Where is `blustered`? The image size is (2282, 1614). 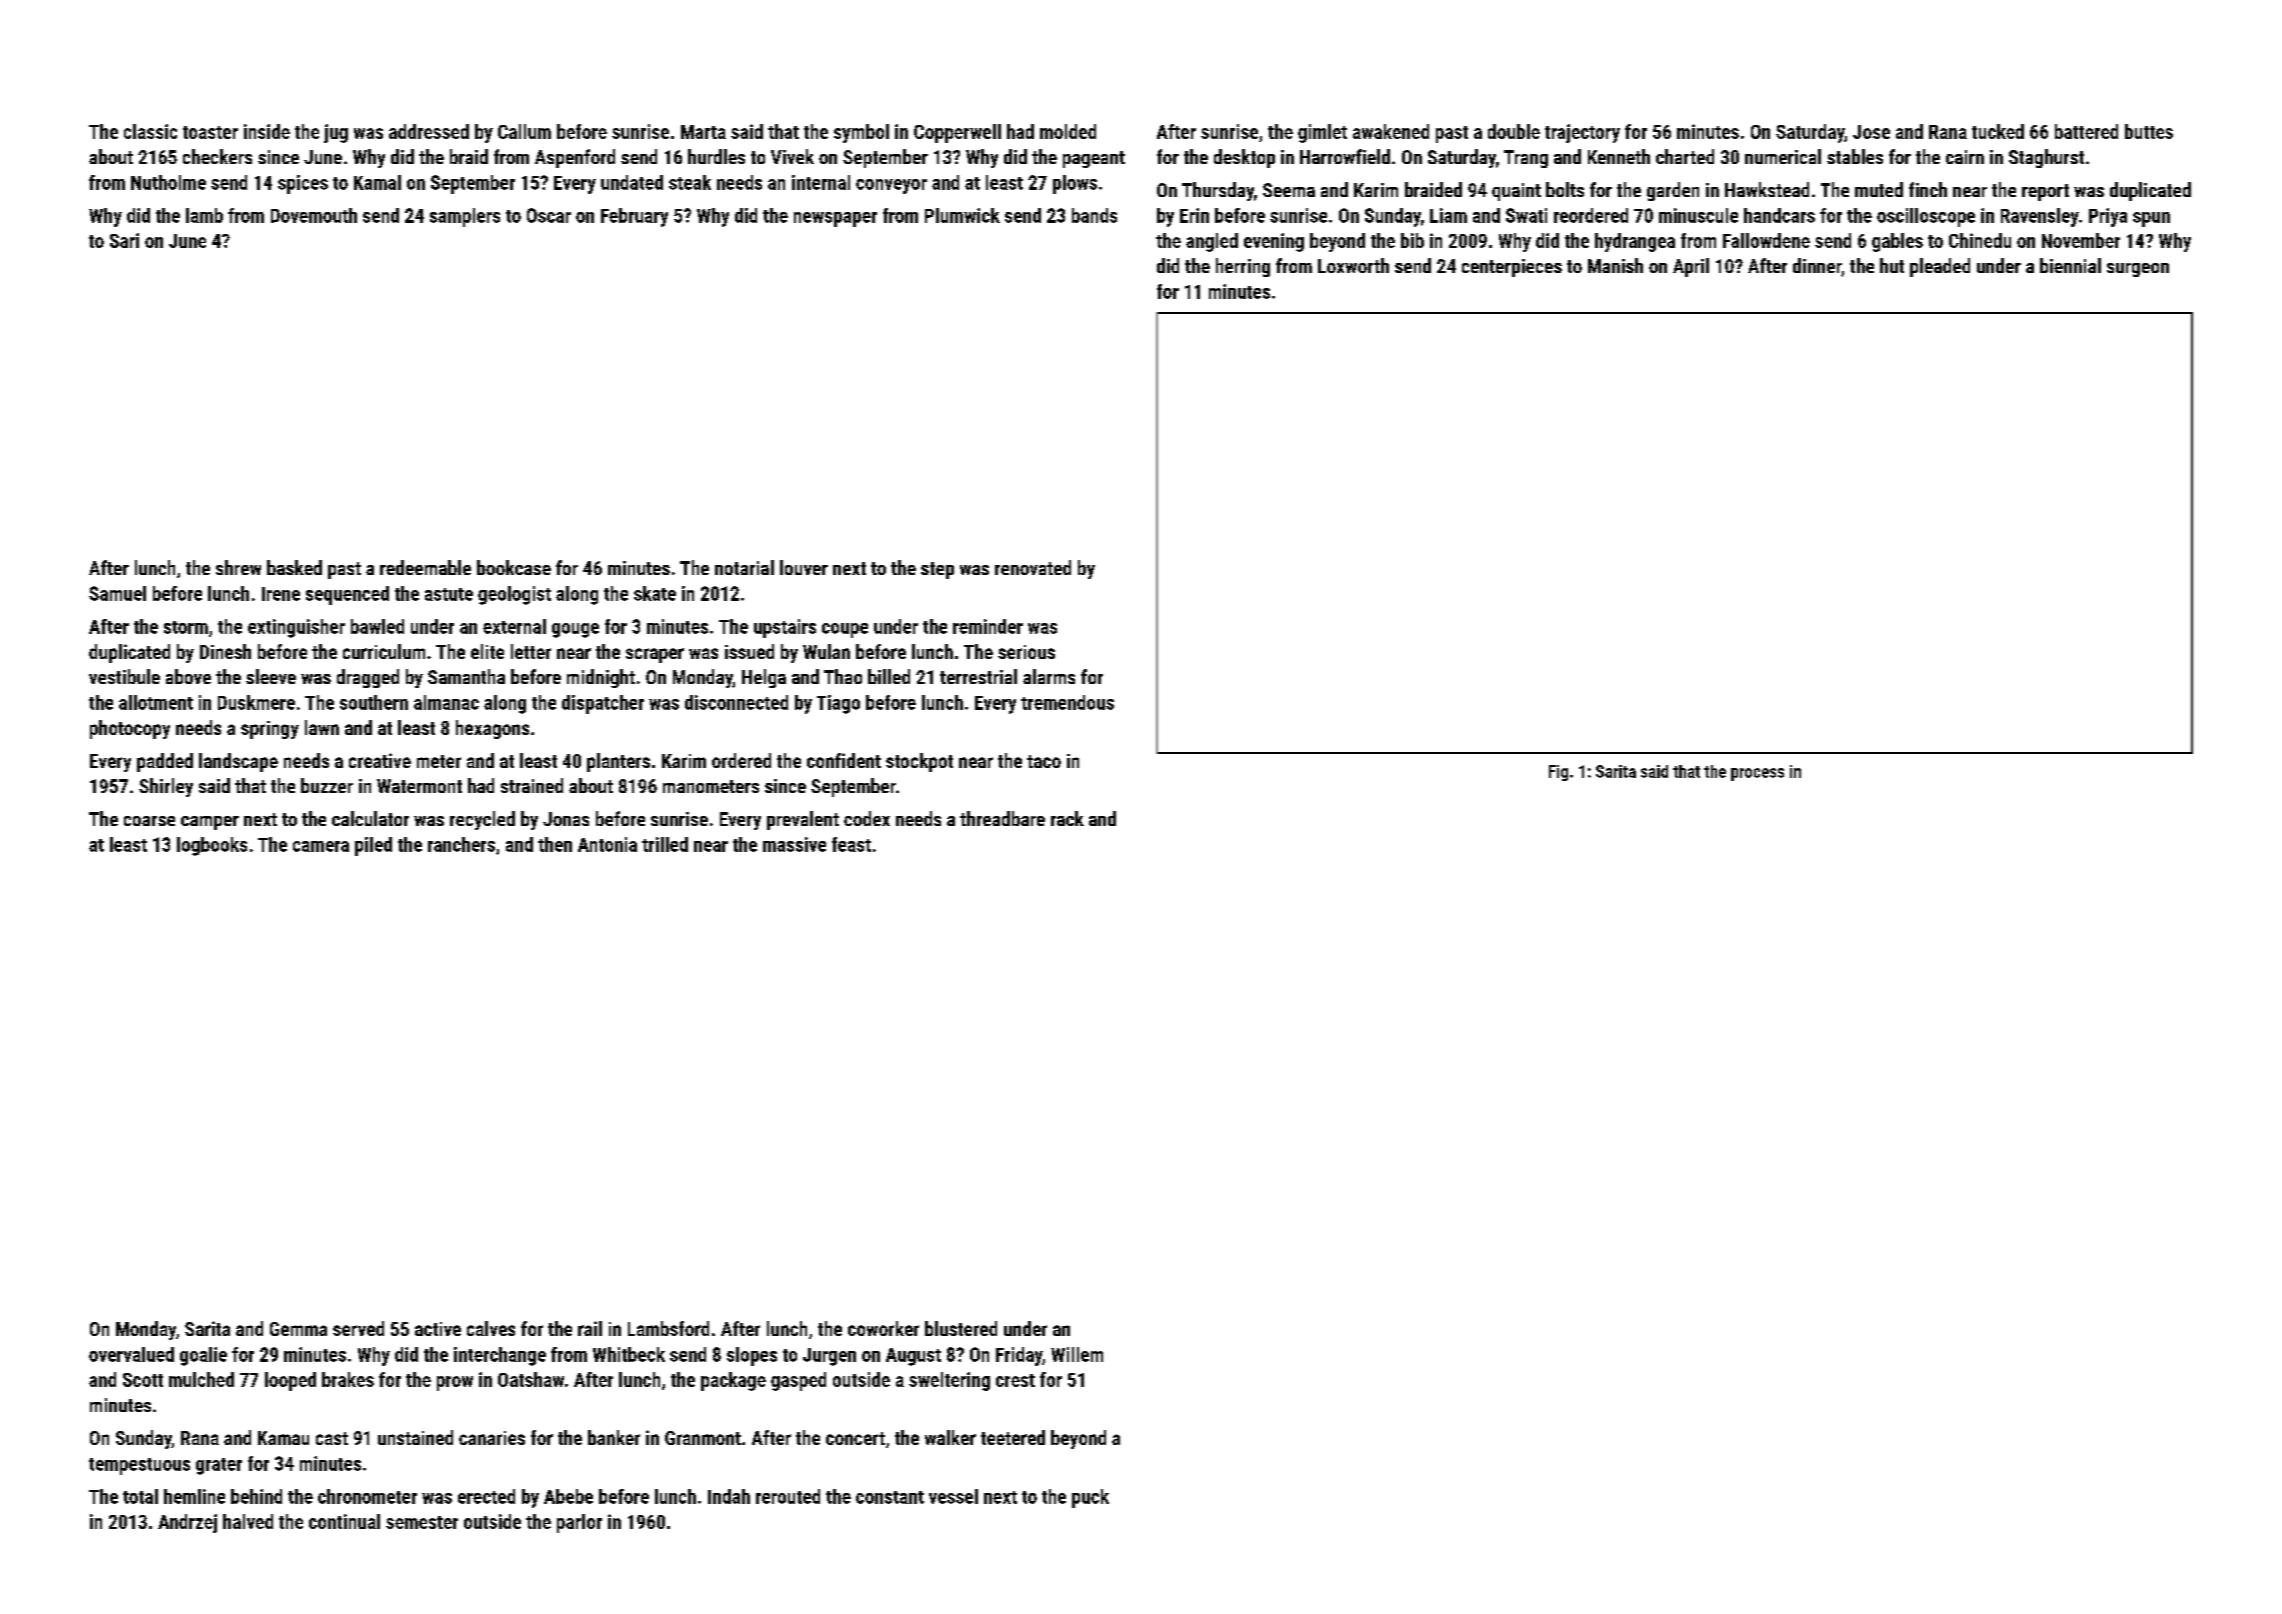 blustered is located at coordinates (961, 1328).
